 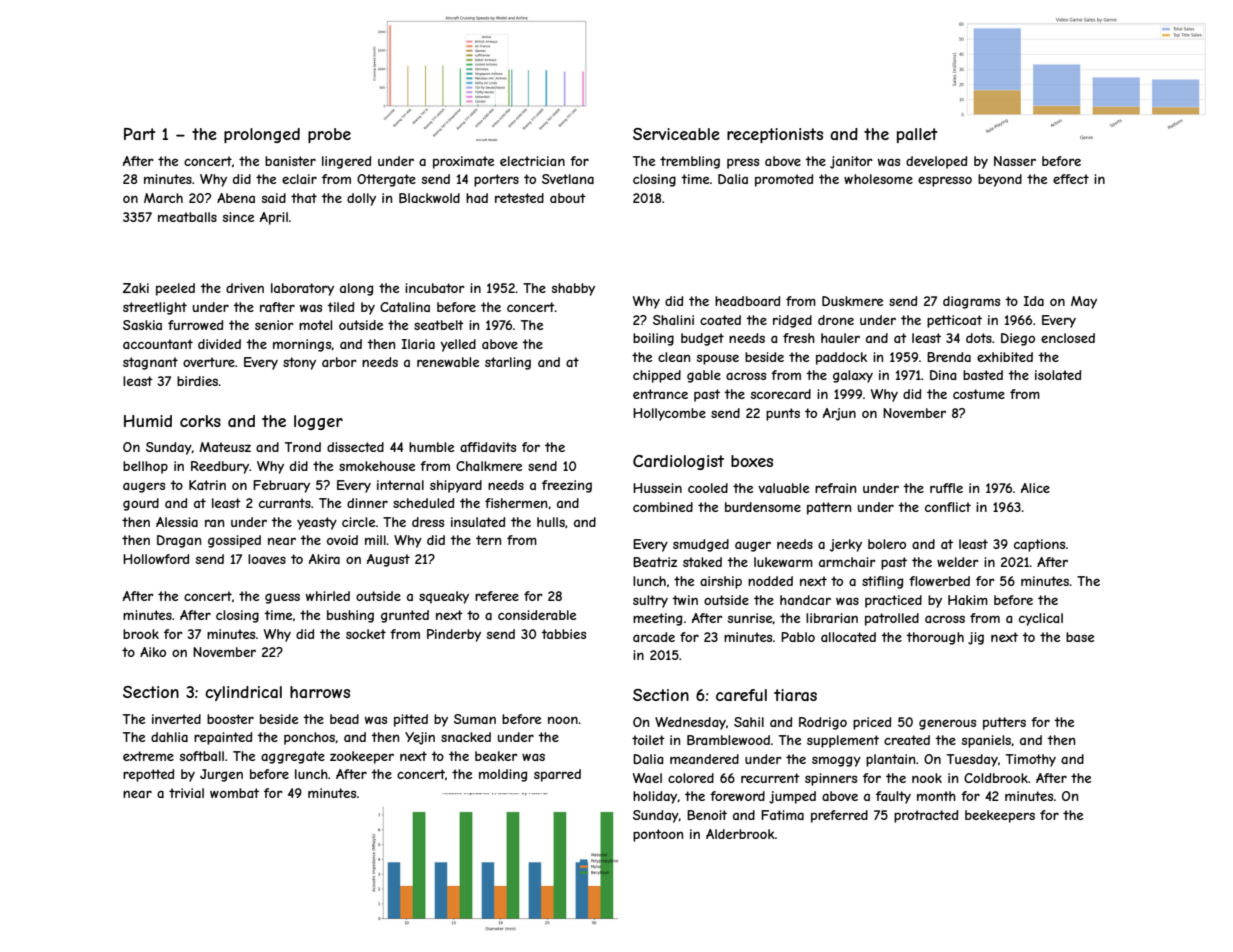 I want to click on ponchos, so click(x=310, y=738).
